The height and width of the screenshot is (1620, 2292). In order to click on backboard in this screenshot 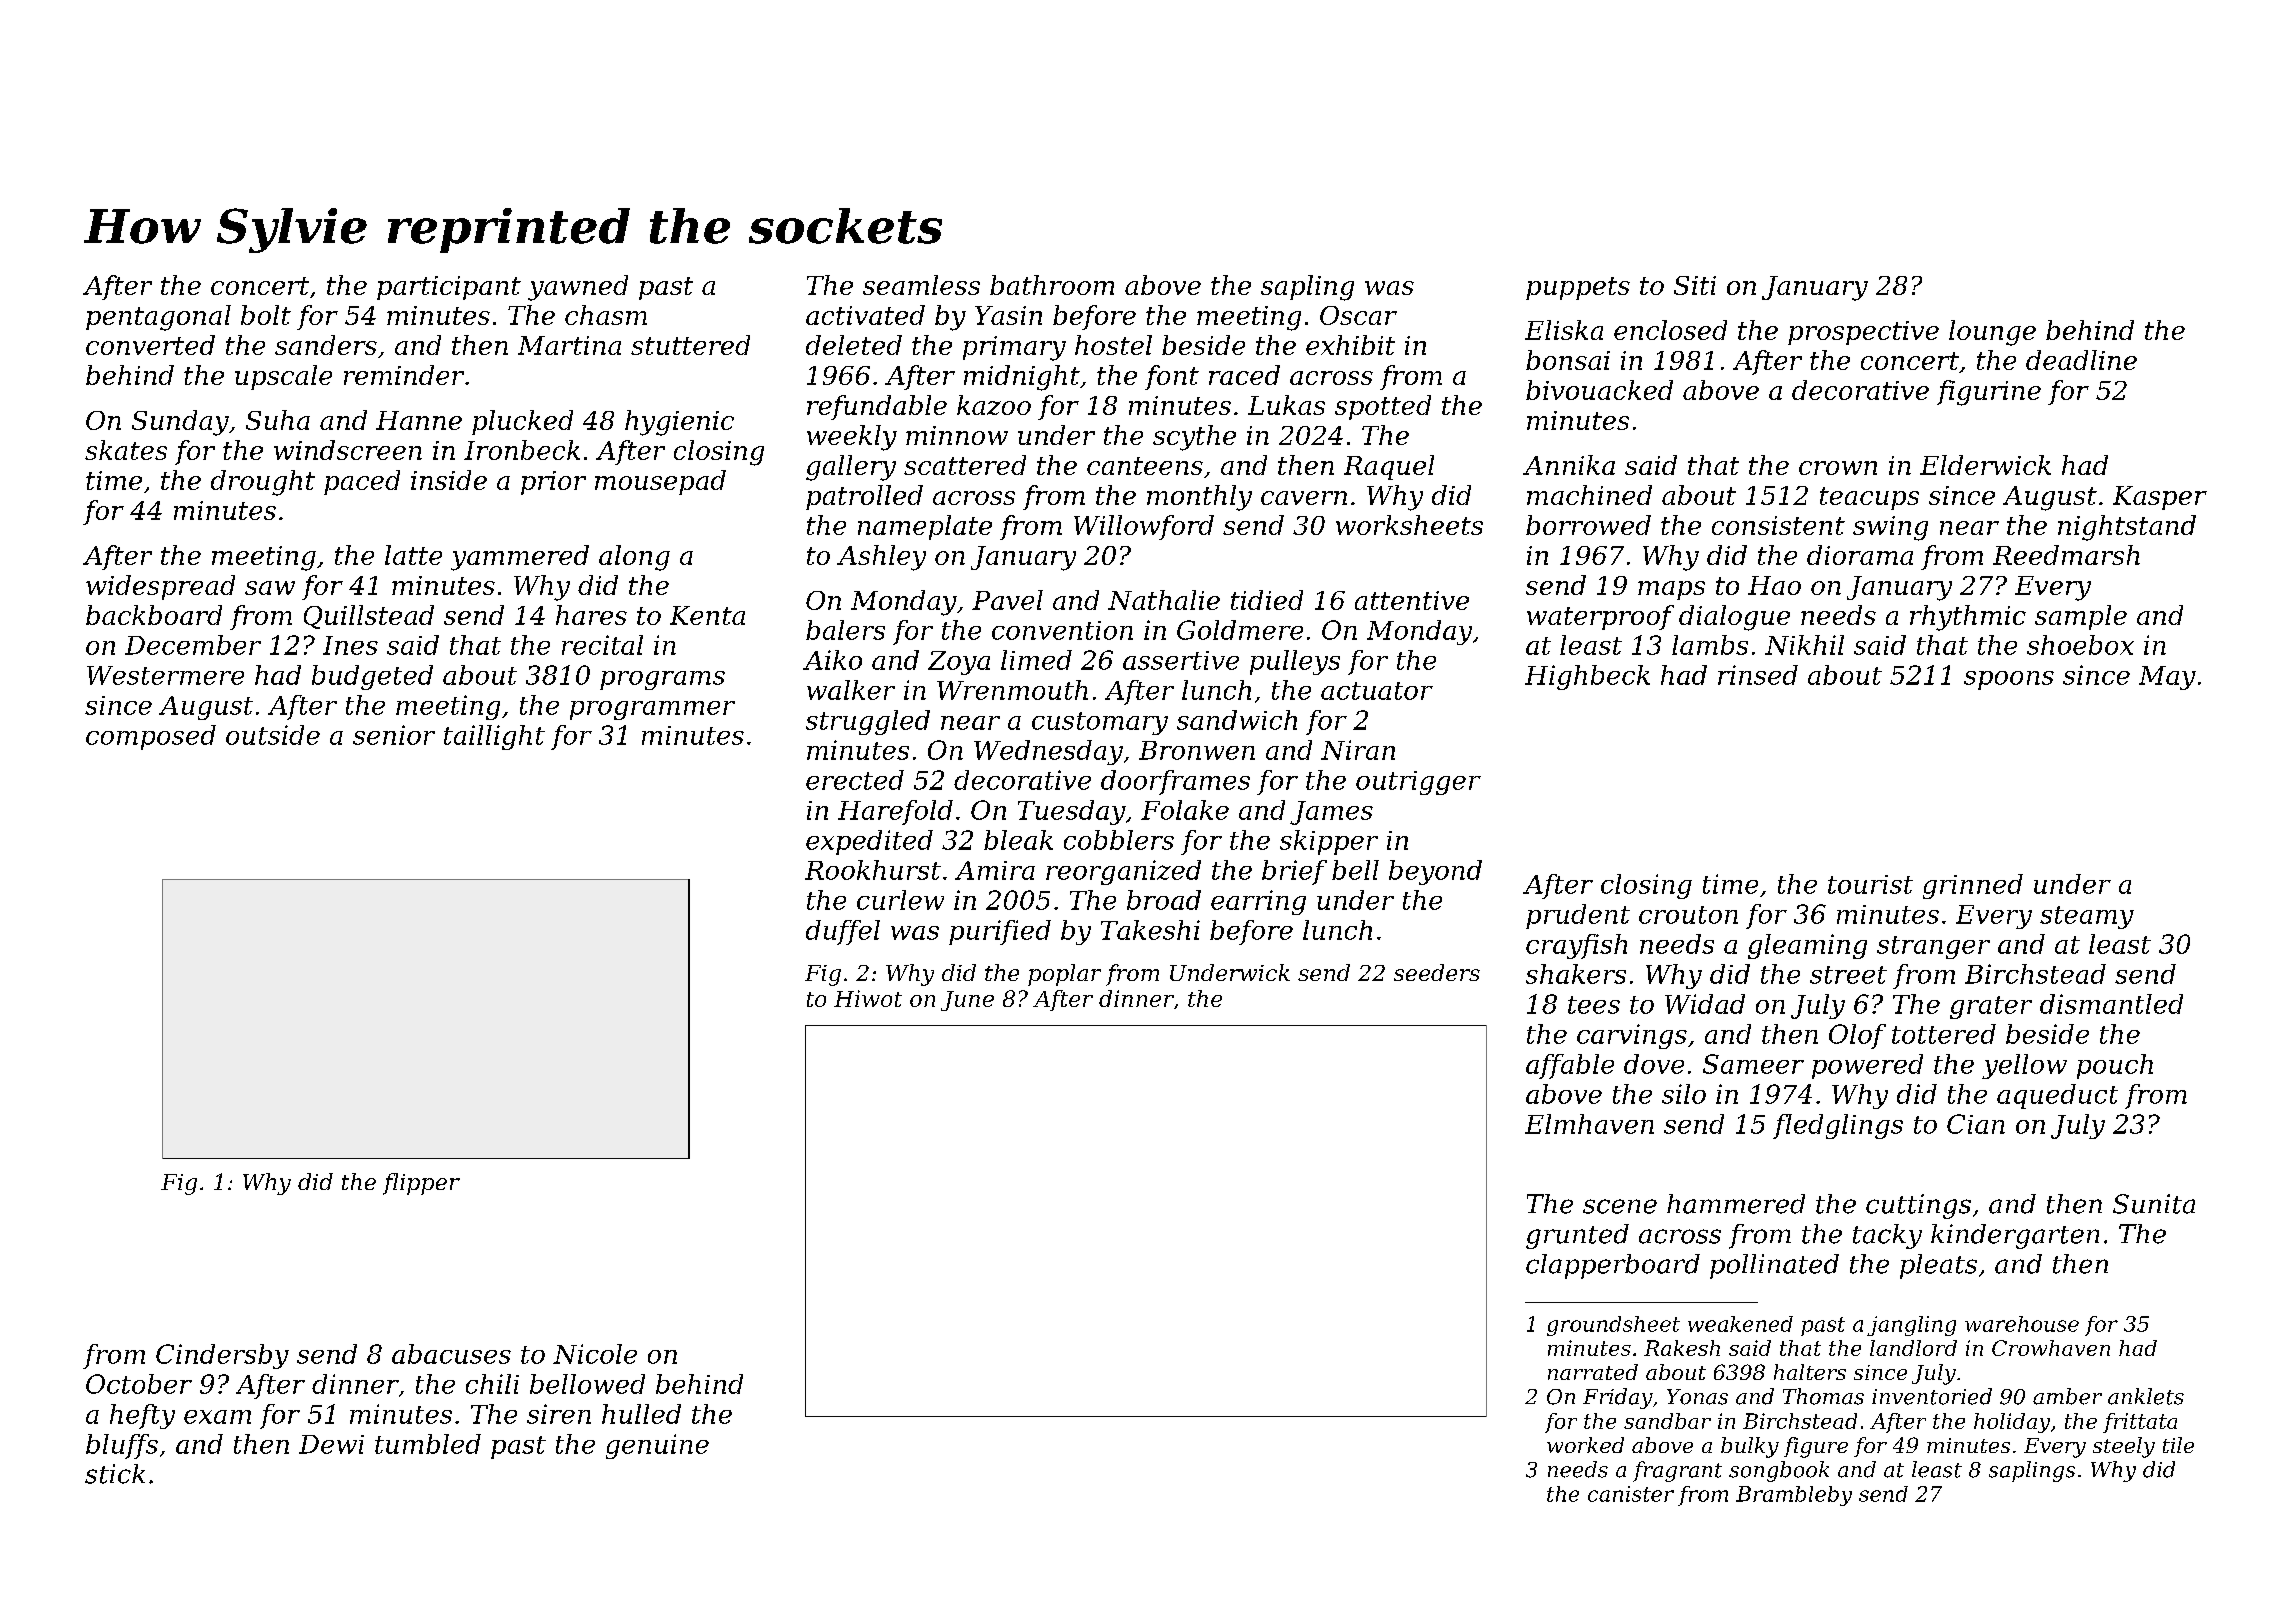, I will do `click(154, 615)`.
